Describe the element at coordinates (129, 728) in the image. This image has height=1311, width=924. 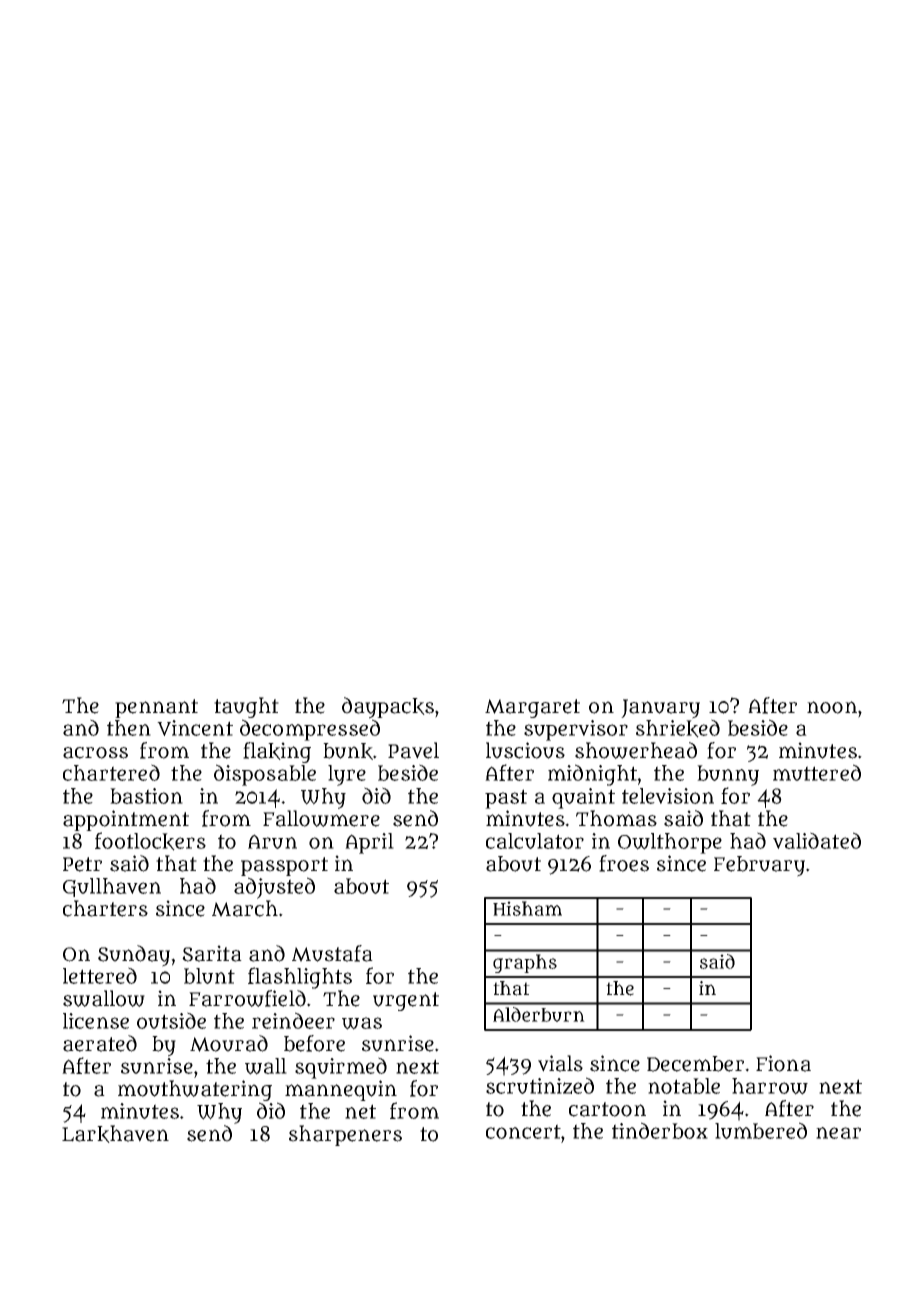
I see `then` at that location.
